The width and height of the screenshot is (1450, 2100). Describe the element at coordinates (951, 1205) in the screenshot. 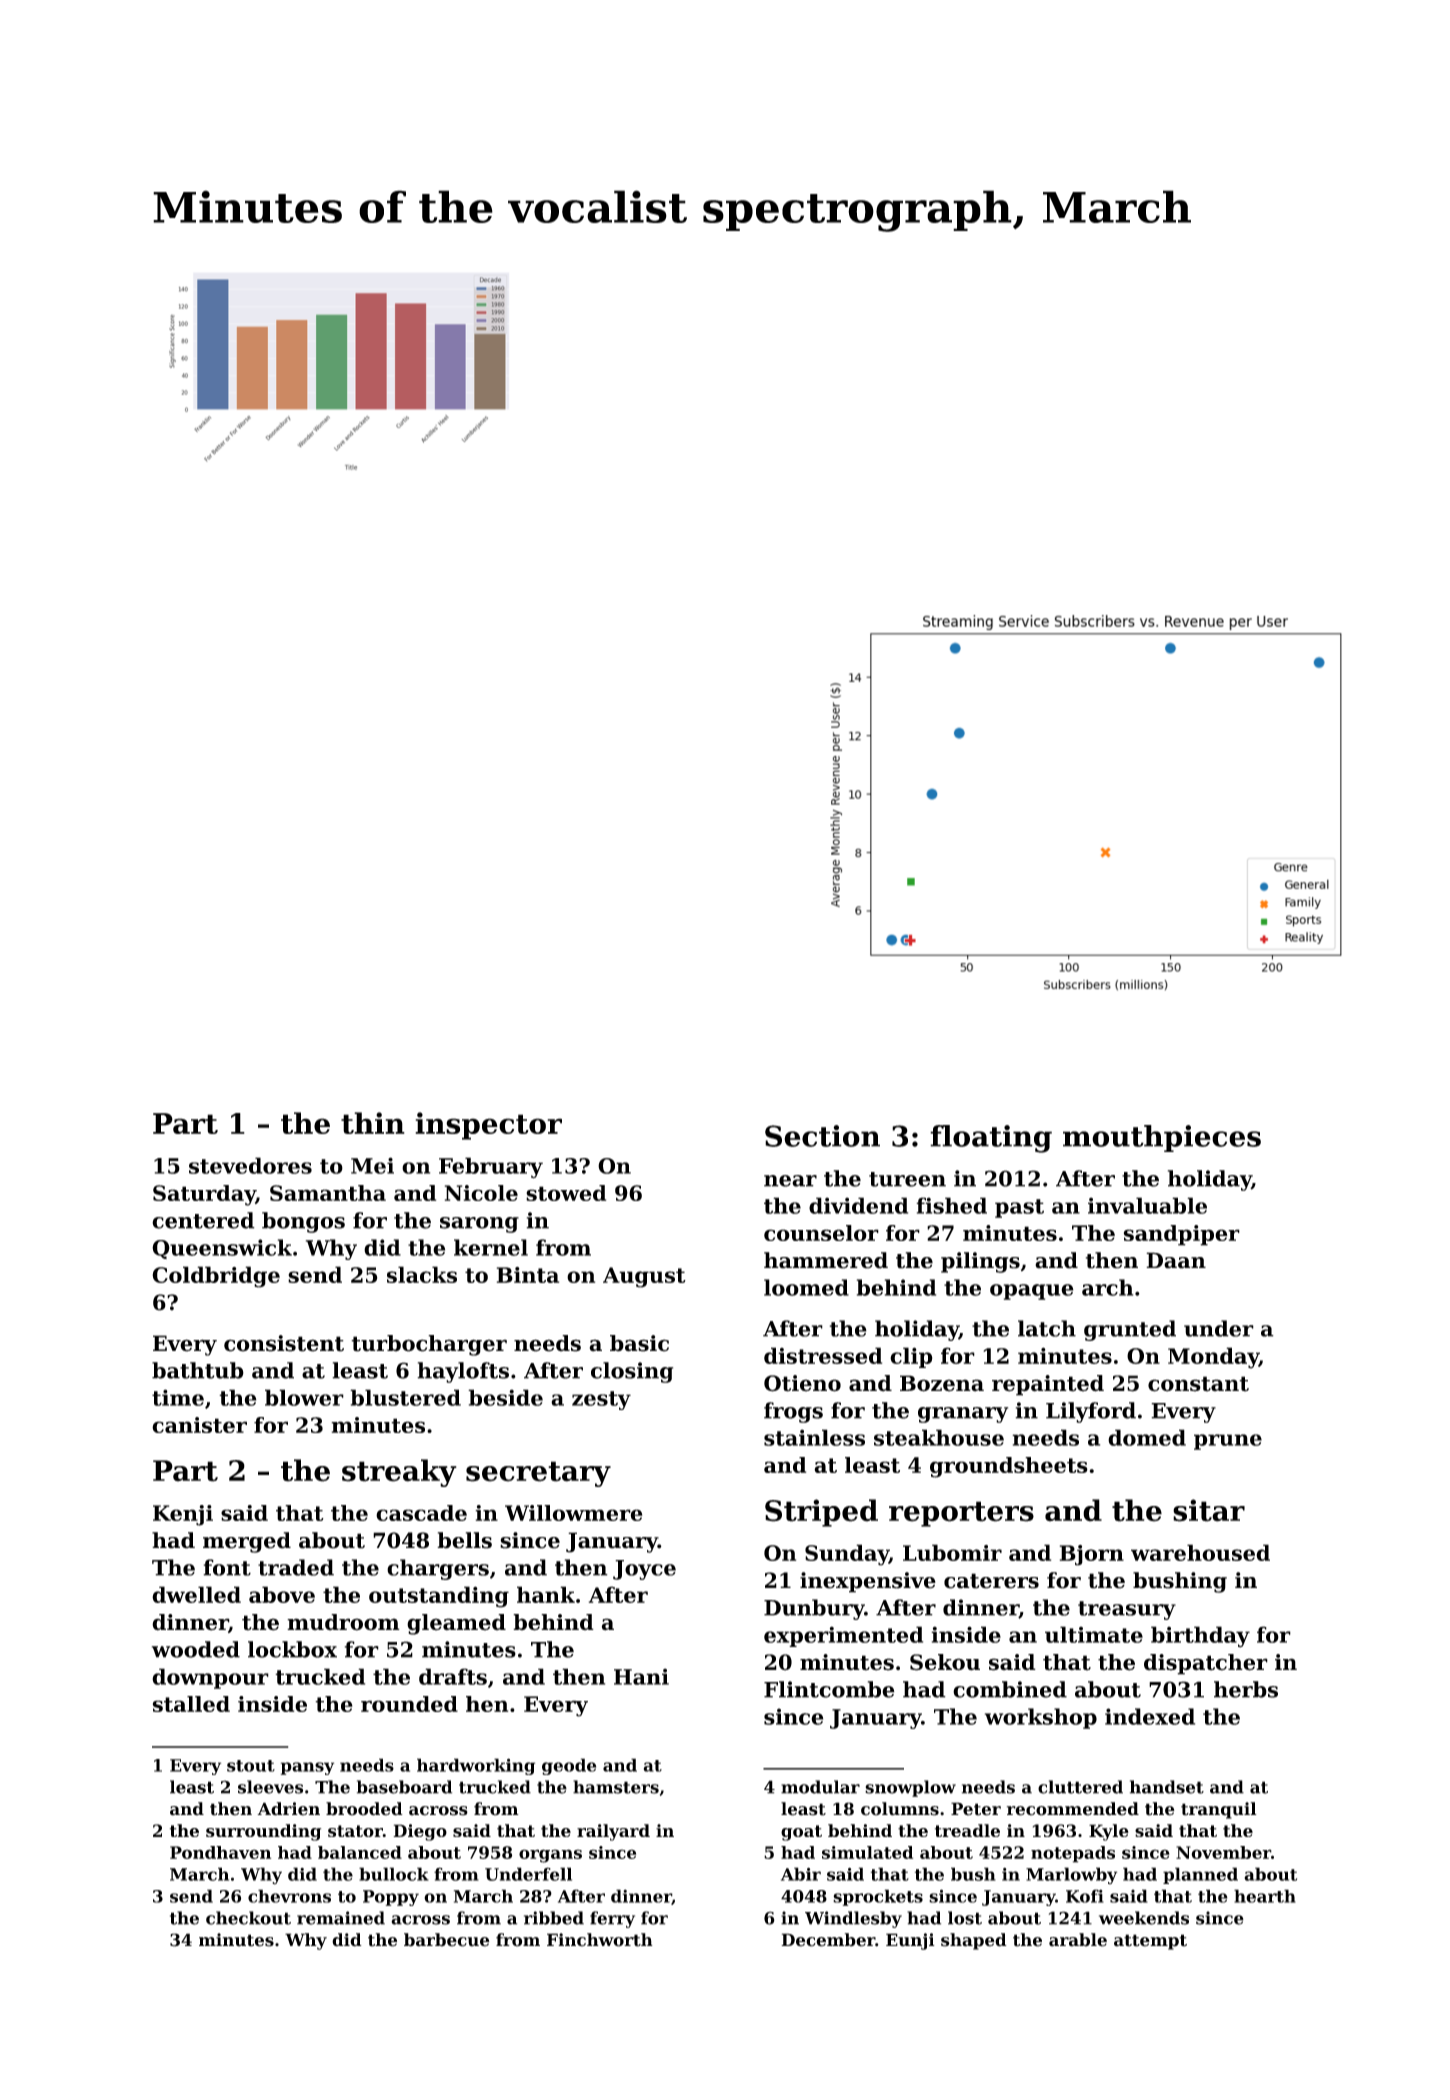

I see `fished` at that location.
